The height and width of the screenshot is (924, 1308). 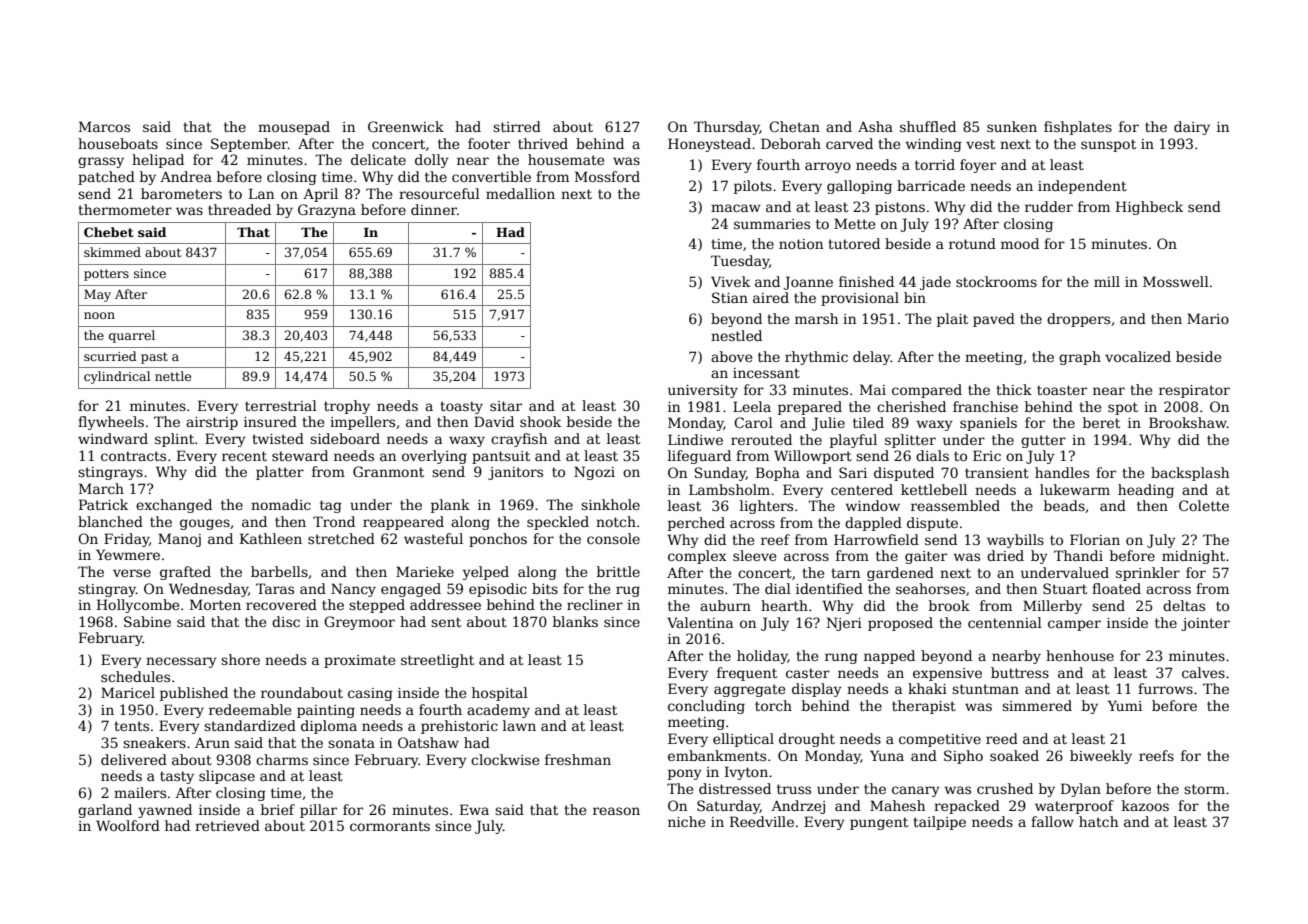 What do you see at coordinates (174, 440) in the screenshot?
I see `splint` at bounding box center [174, 440].
